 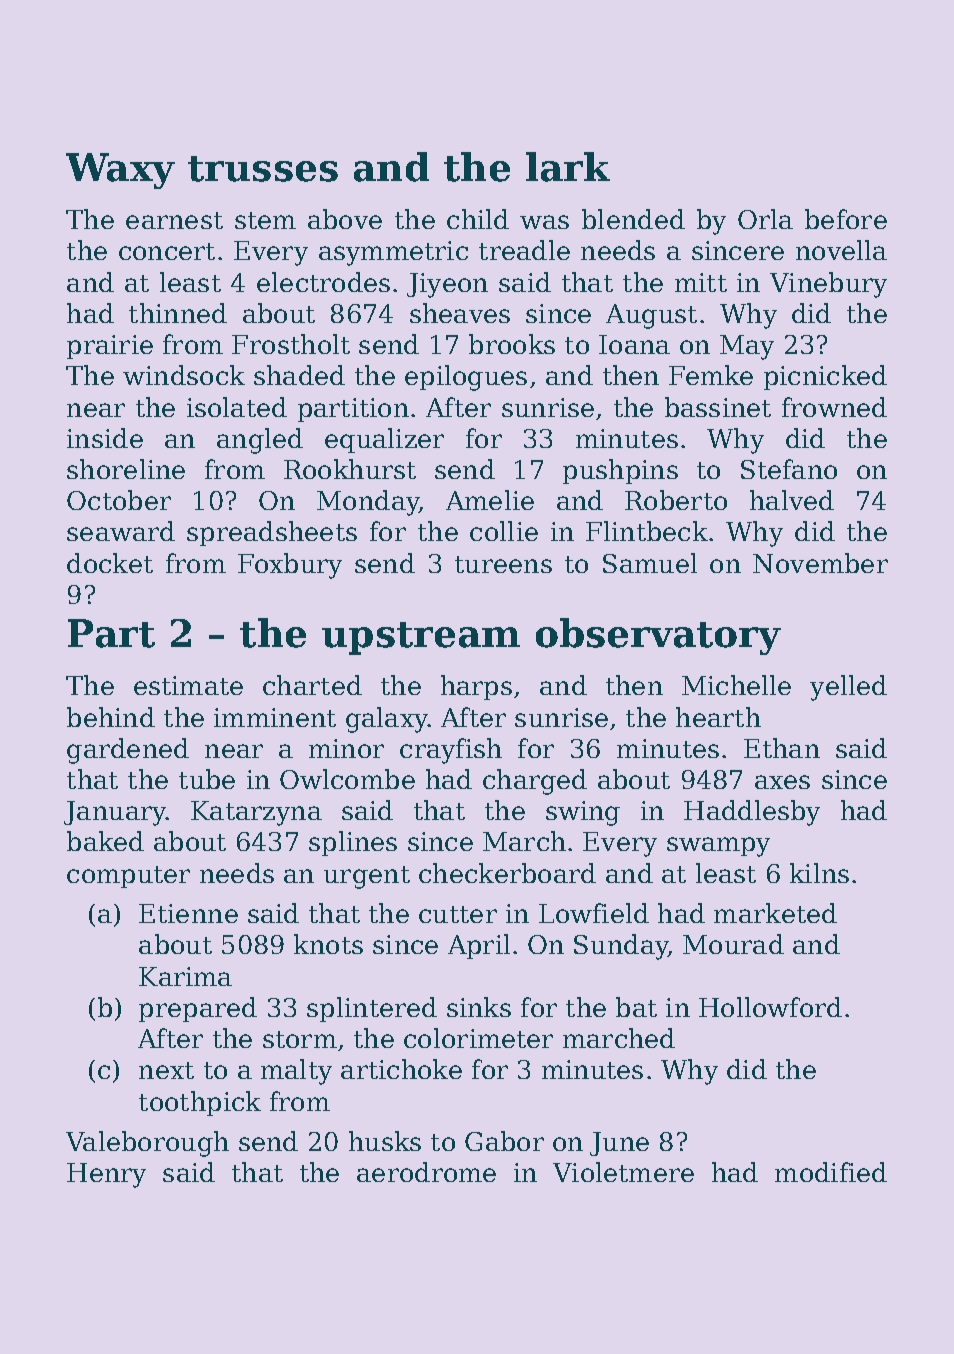 What do you see at coordinates (819, 873) in the page?
I see `kilns` at bounding box center [819, 873].
